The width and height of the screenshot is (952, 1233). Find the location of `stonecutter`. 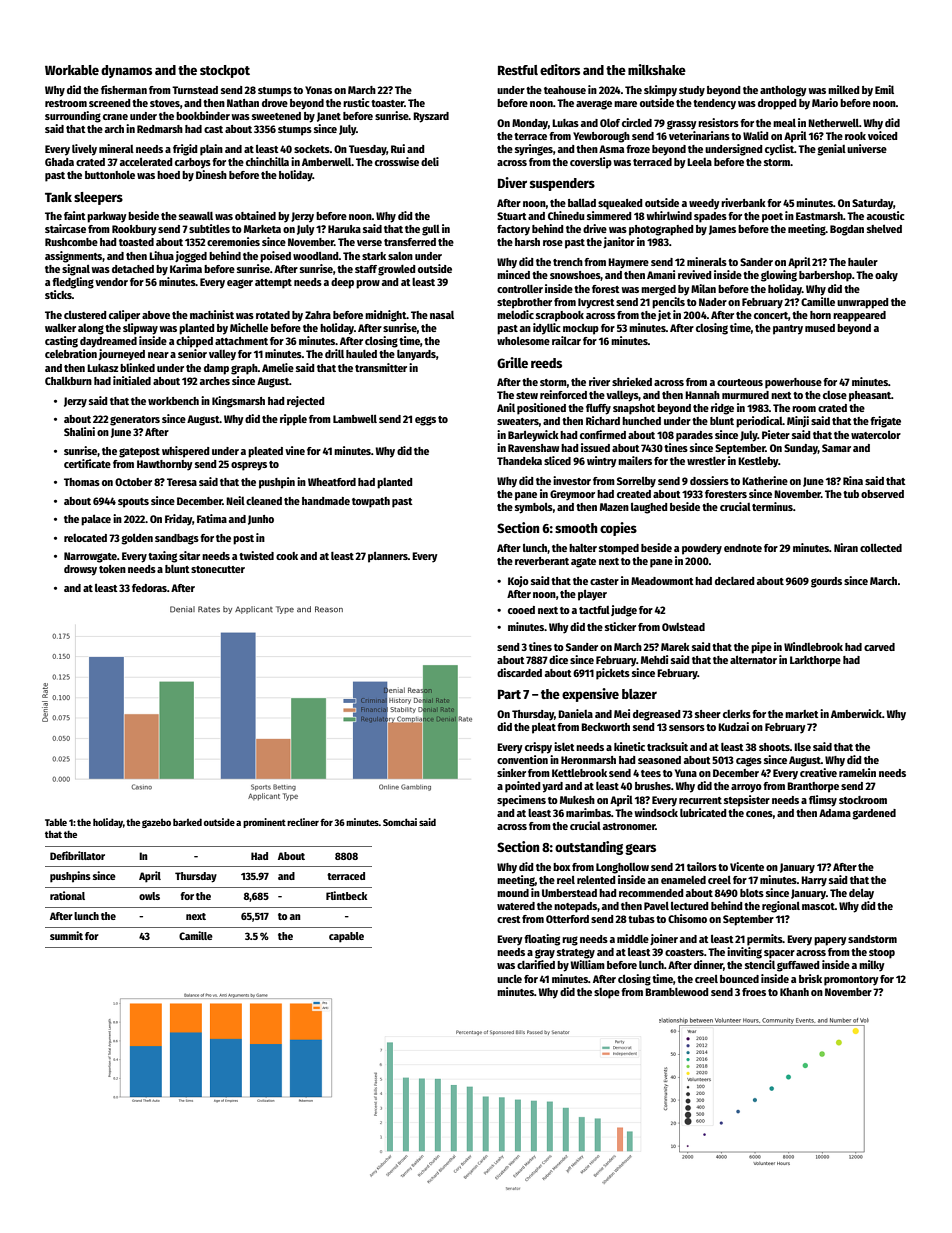

stonecutter is located at coordinates (218, 569).
